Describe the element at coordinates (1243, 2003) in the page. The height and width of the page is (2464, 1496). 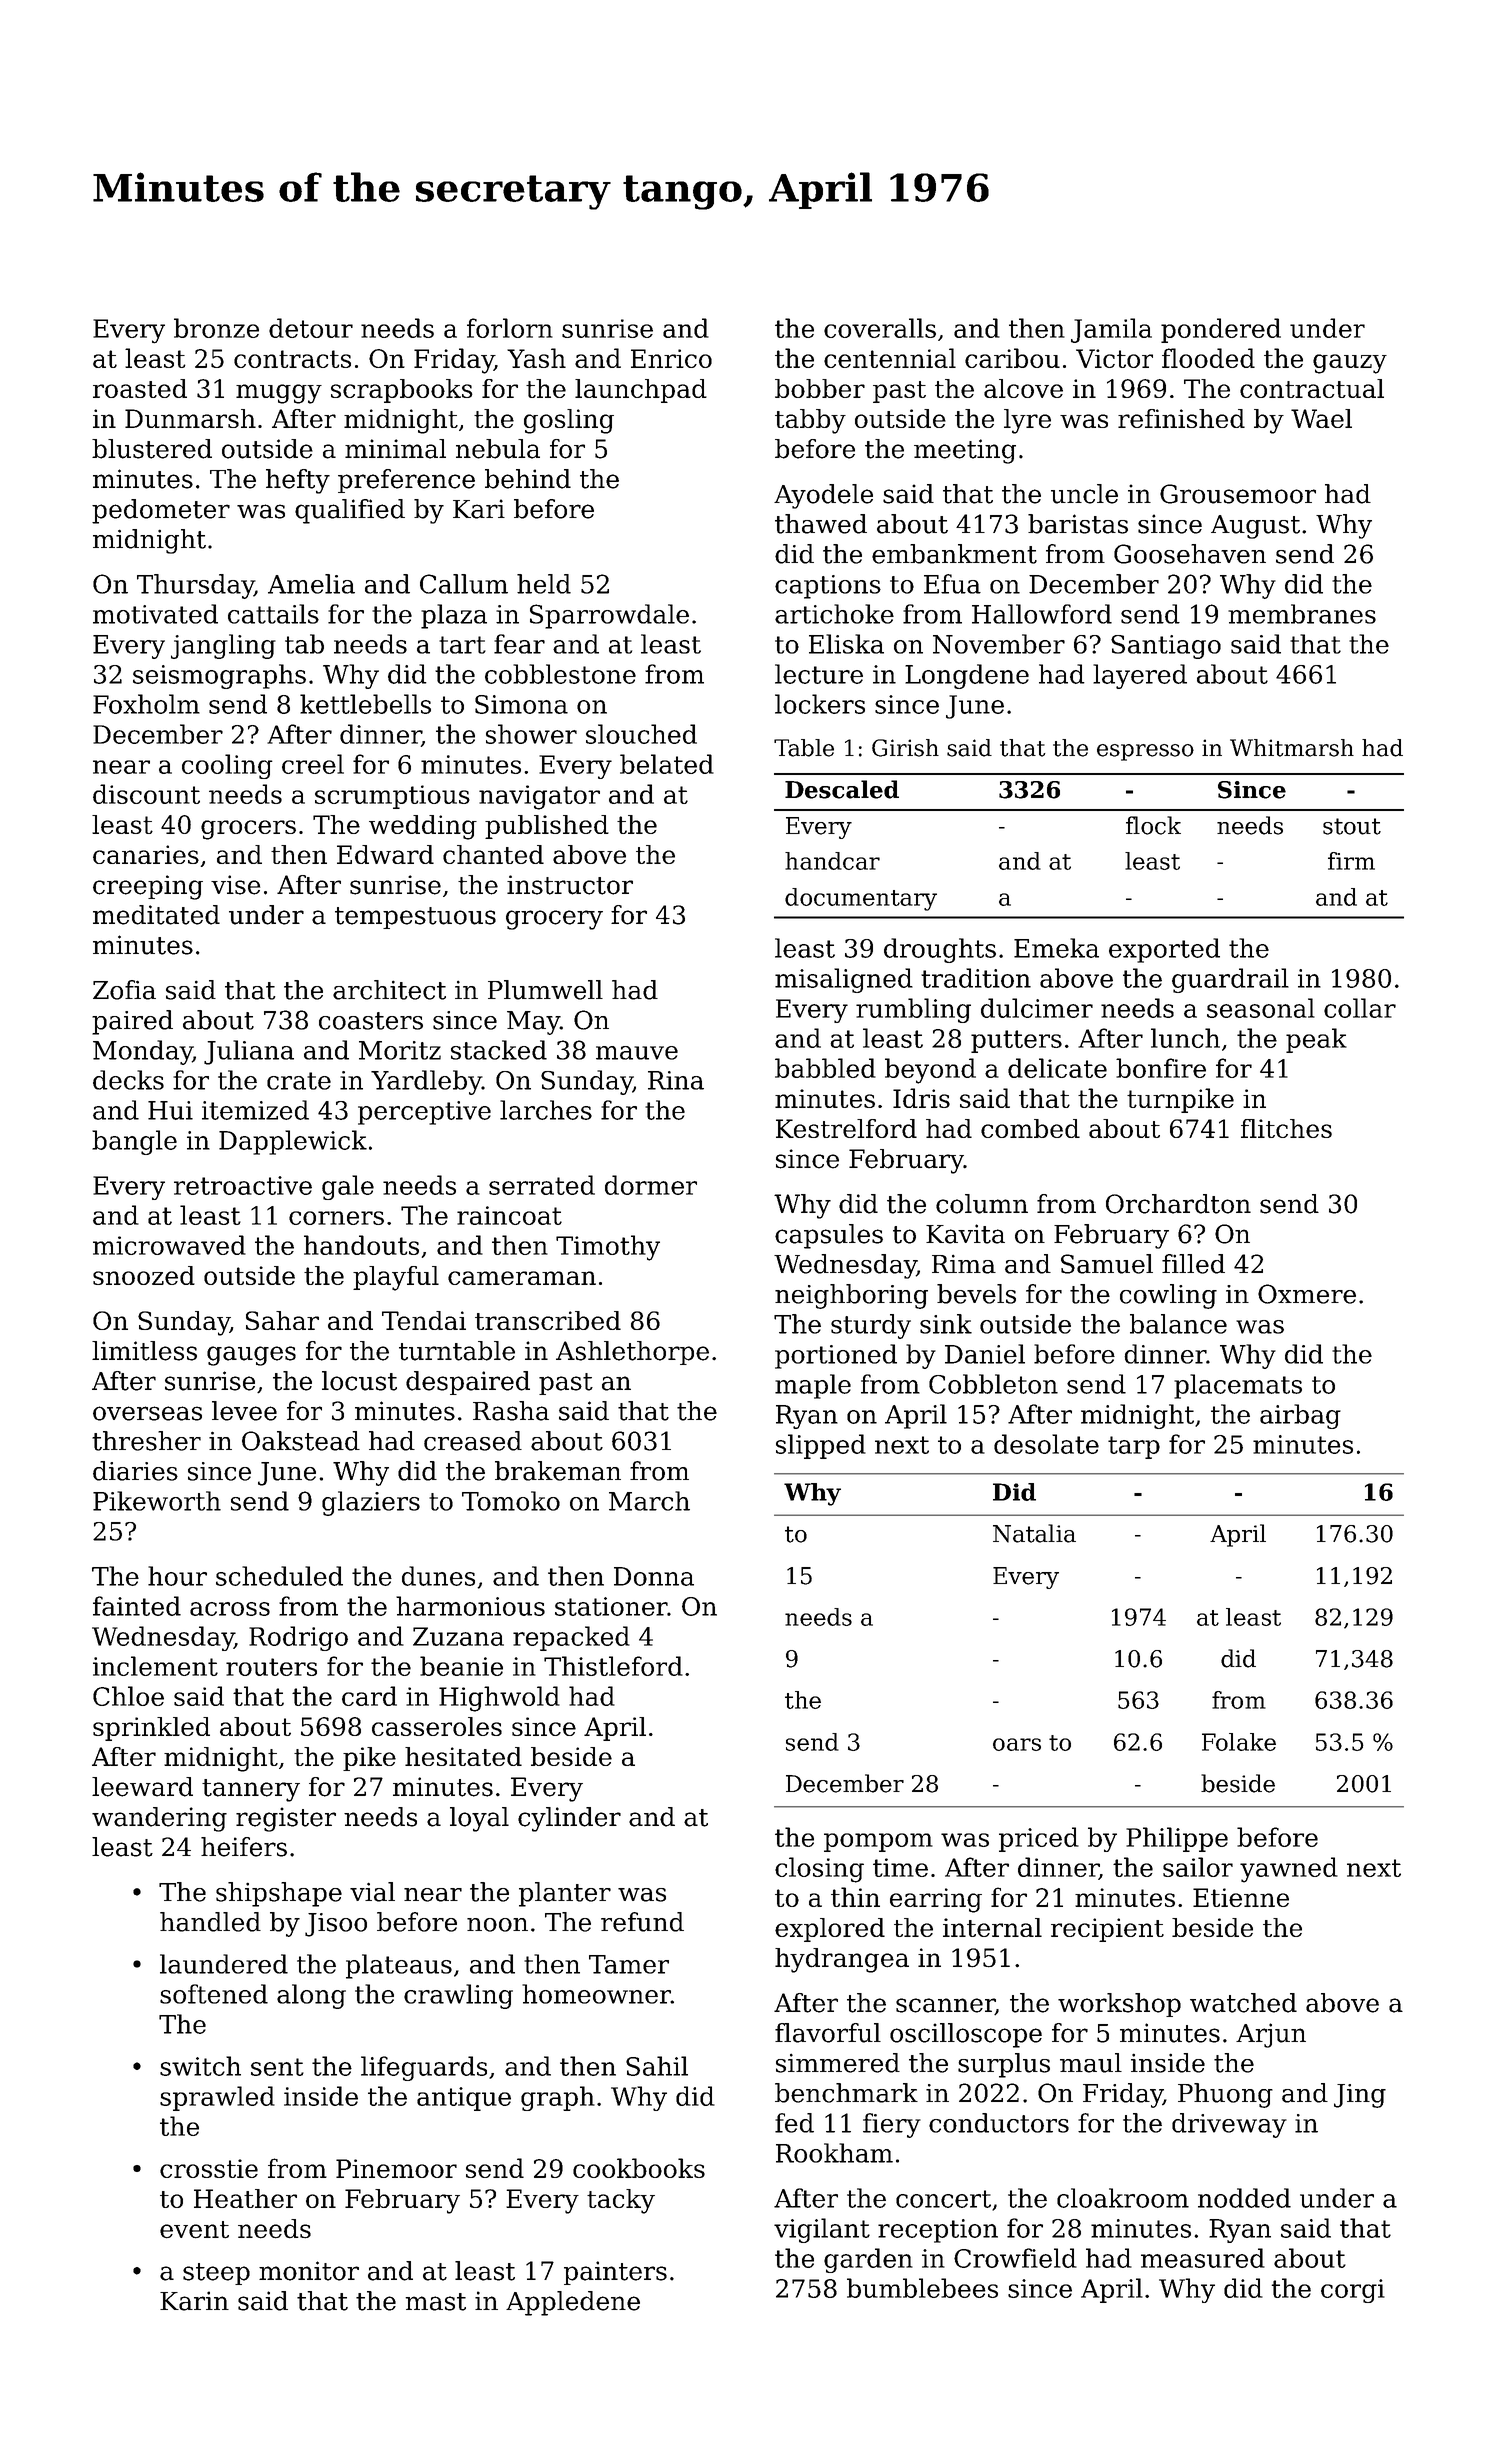
I see `watched` at that location.
